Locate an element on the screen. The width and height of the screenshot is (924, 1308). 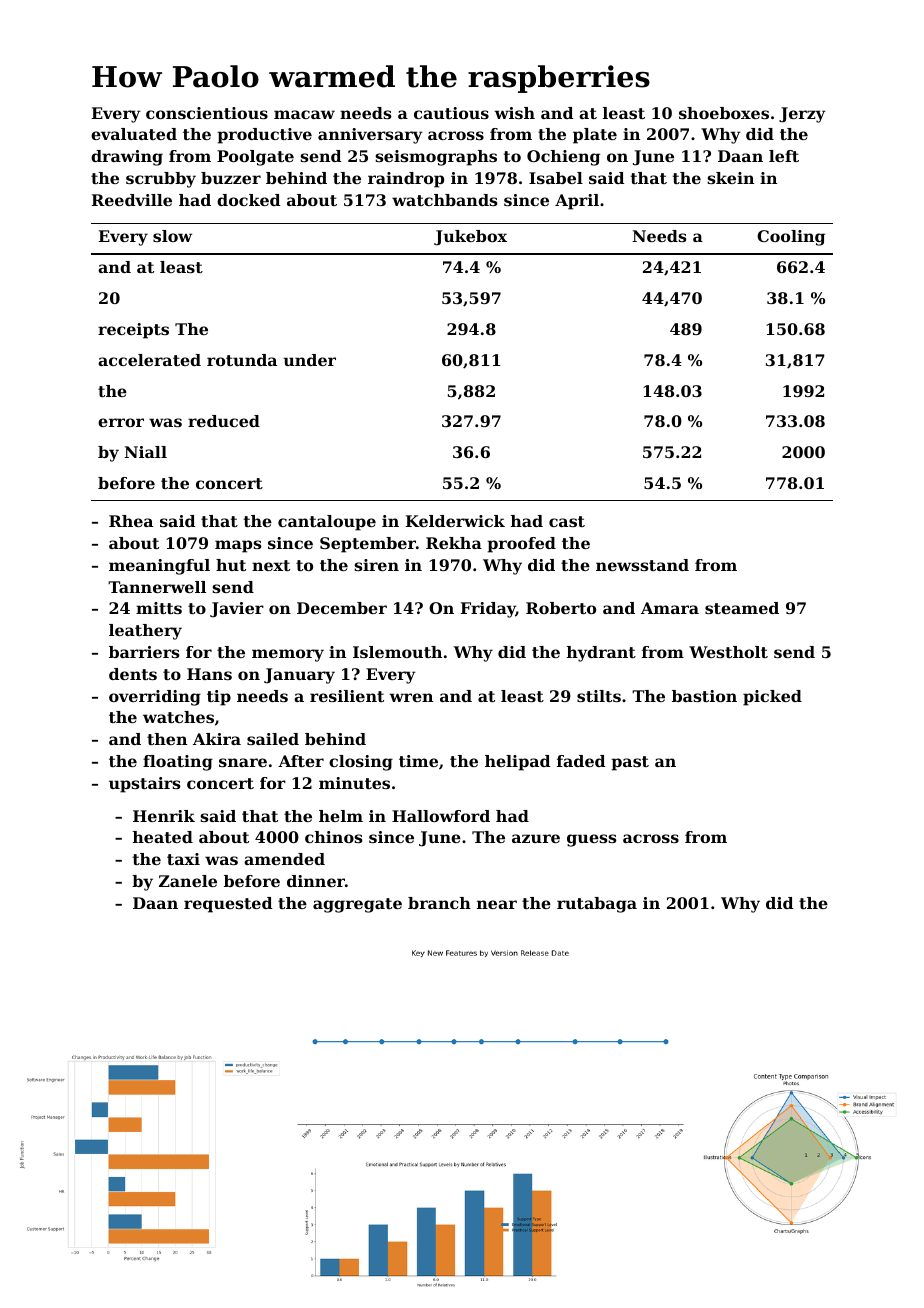
Islemouth is located at coordinates (397, 652).
